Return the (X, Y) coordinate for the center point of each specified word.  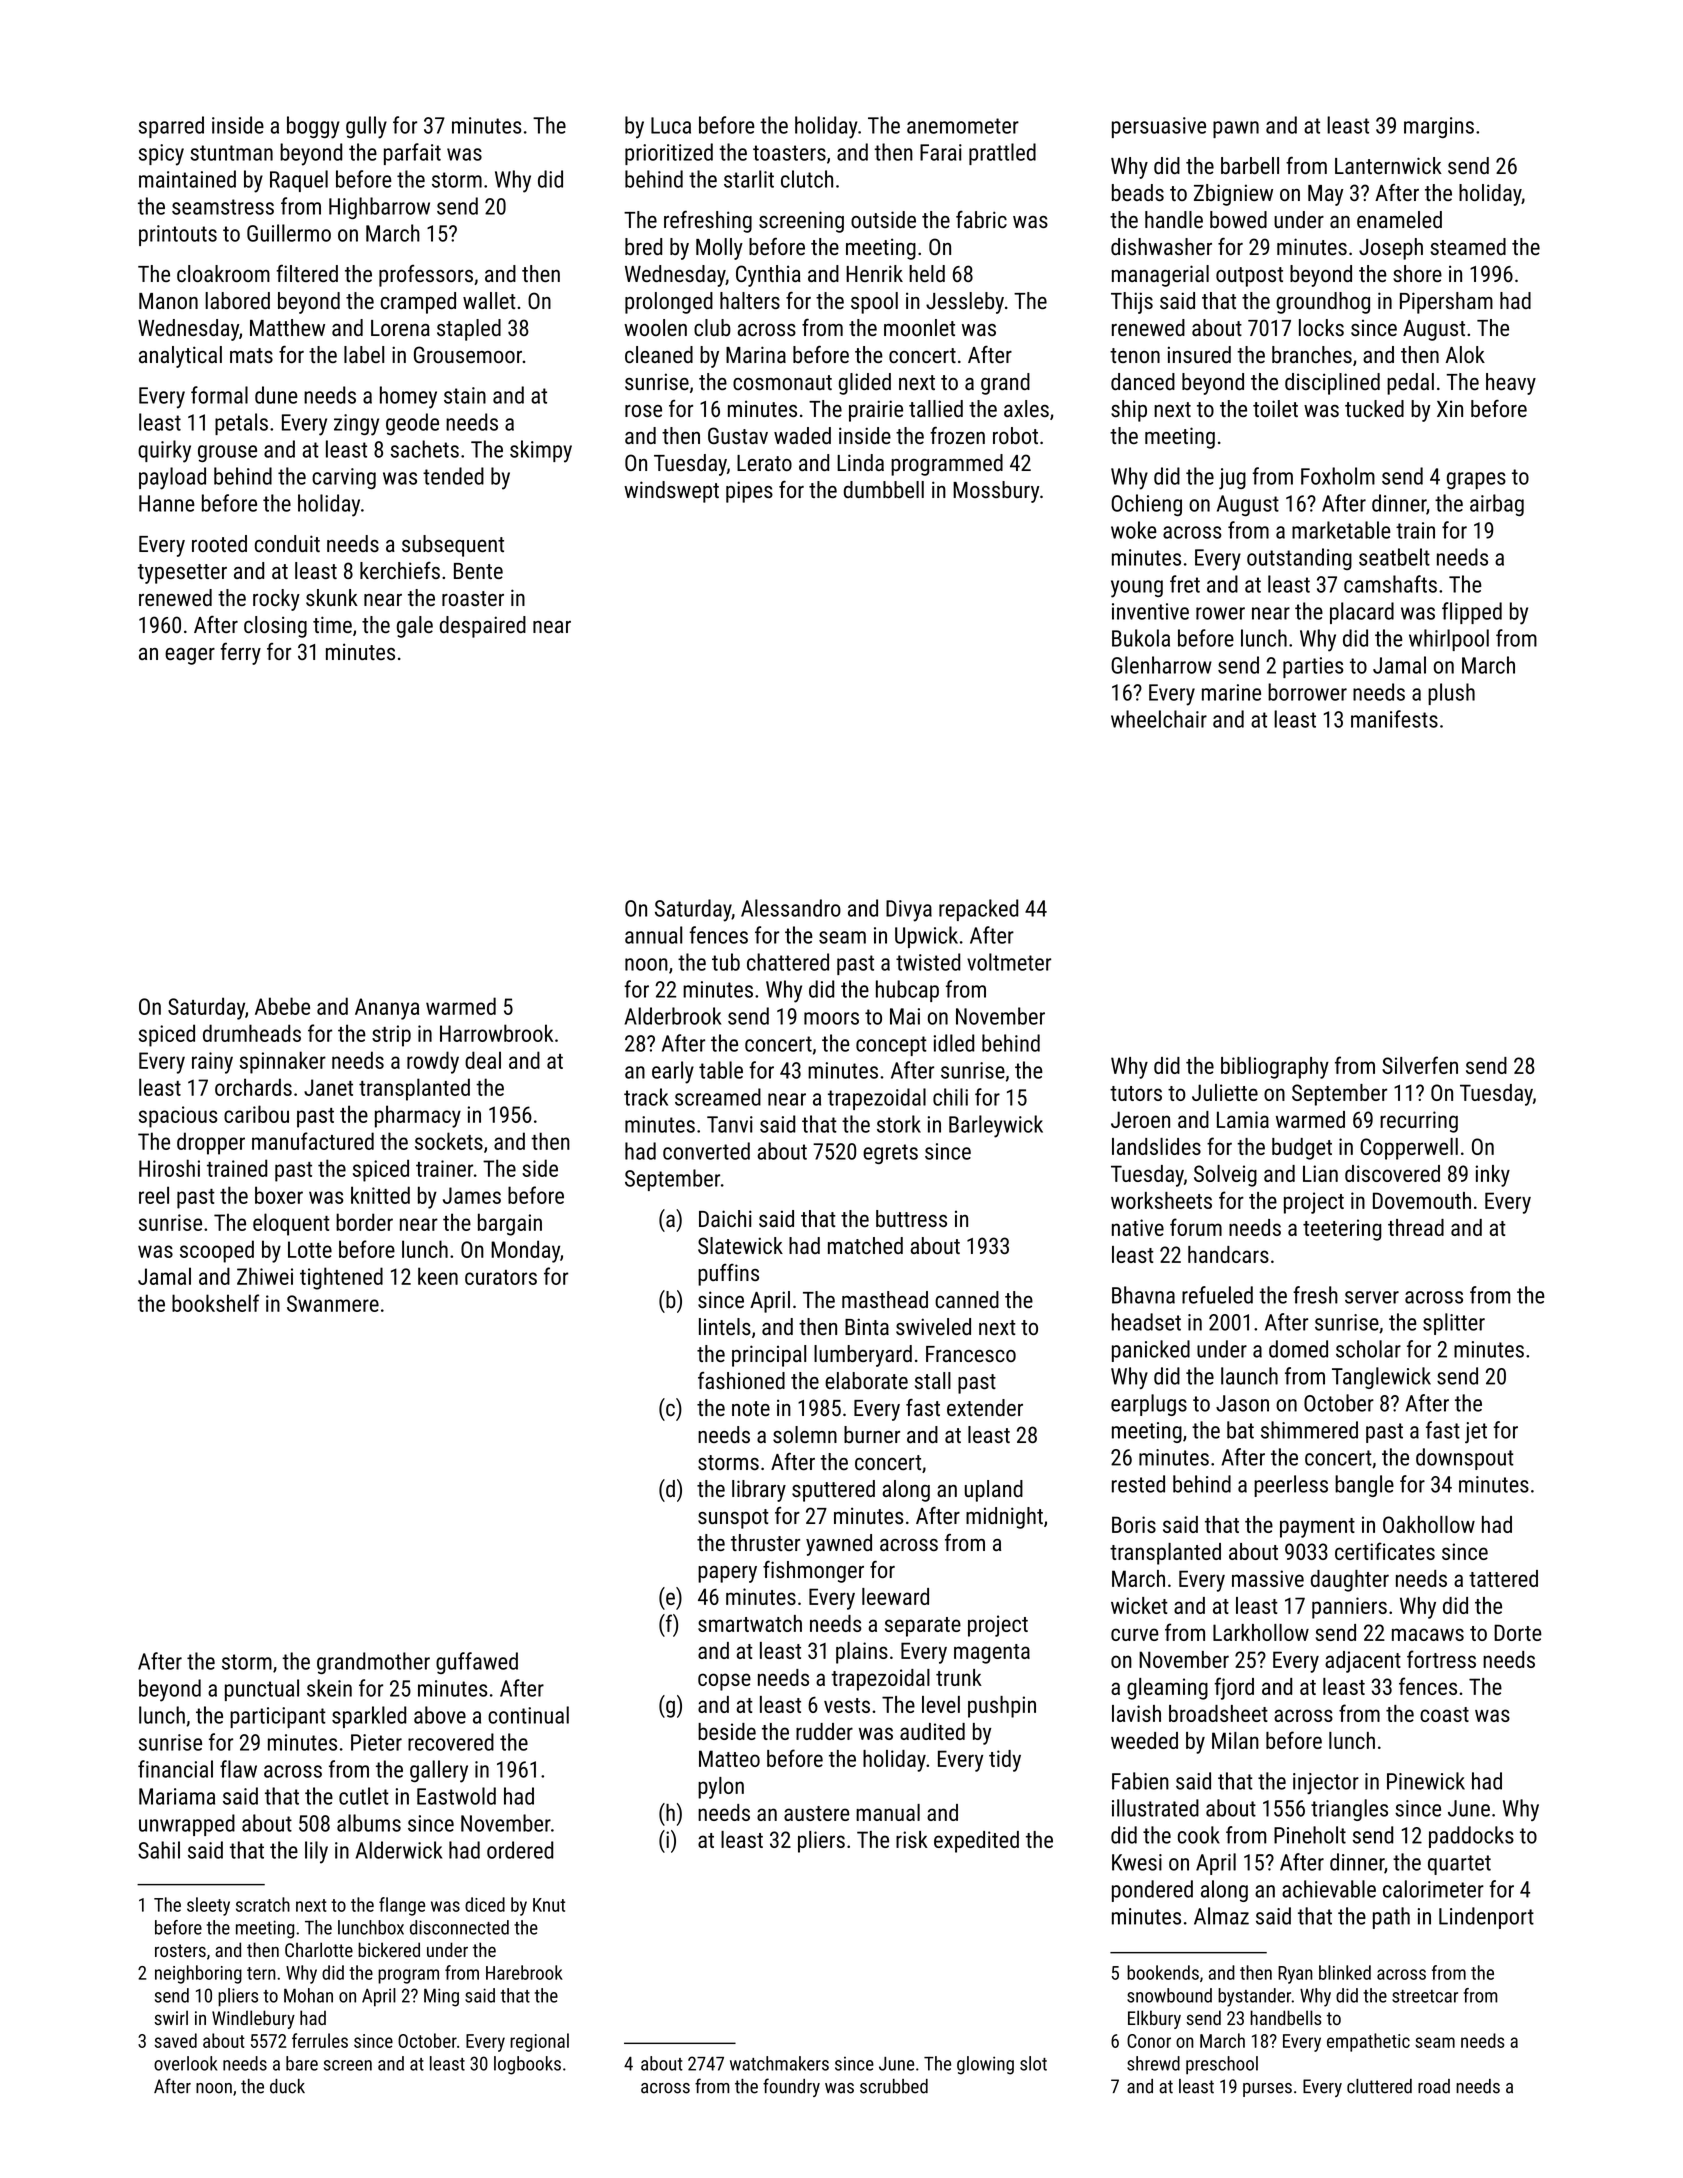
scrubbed (894, 2086)
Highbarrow (379, 208)
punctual (262, 1690)
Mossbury (996, 492)
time (332, 624)
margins (1439, 127)
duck (287, 2086)
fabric (981, 219)
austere (817, 1813)
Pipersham (1446, 303)
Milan (1235, 1740)
